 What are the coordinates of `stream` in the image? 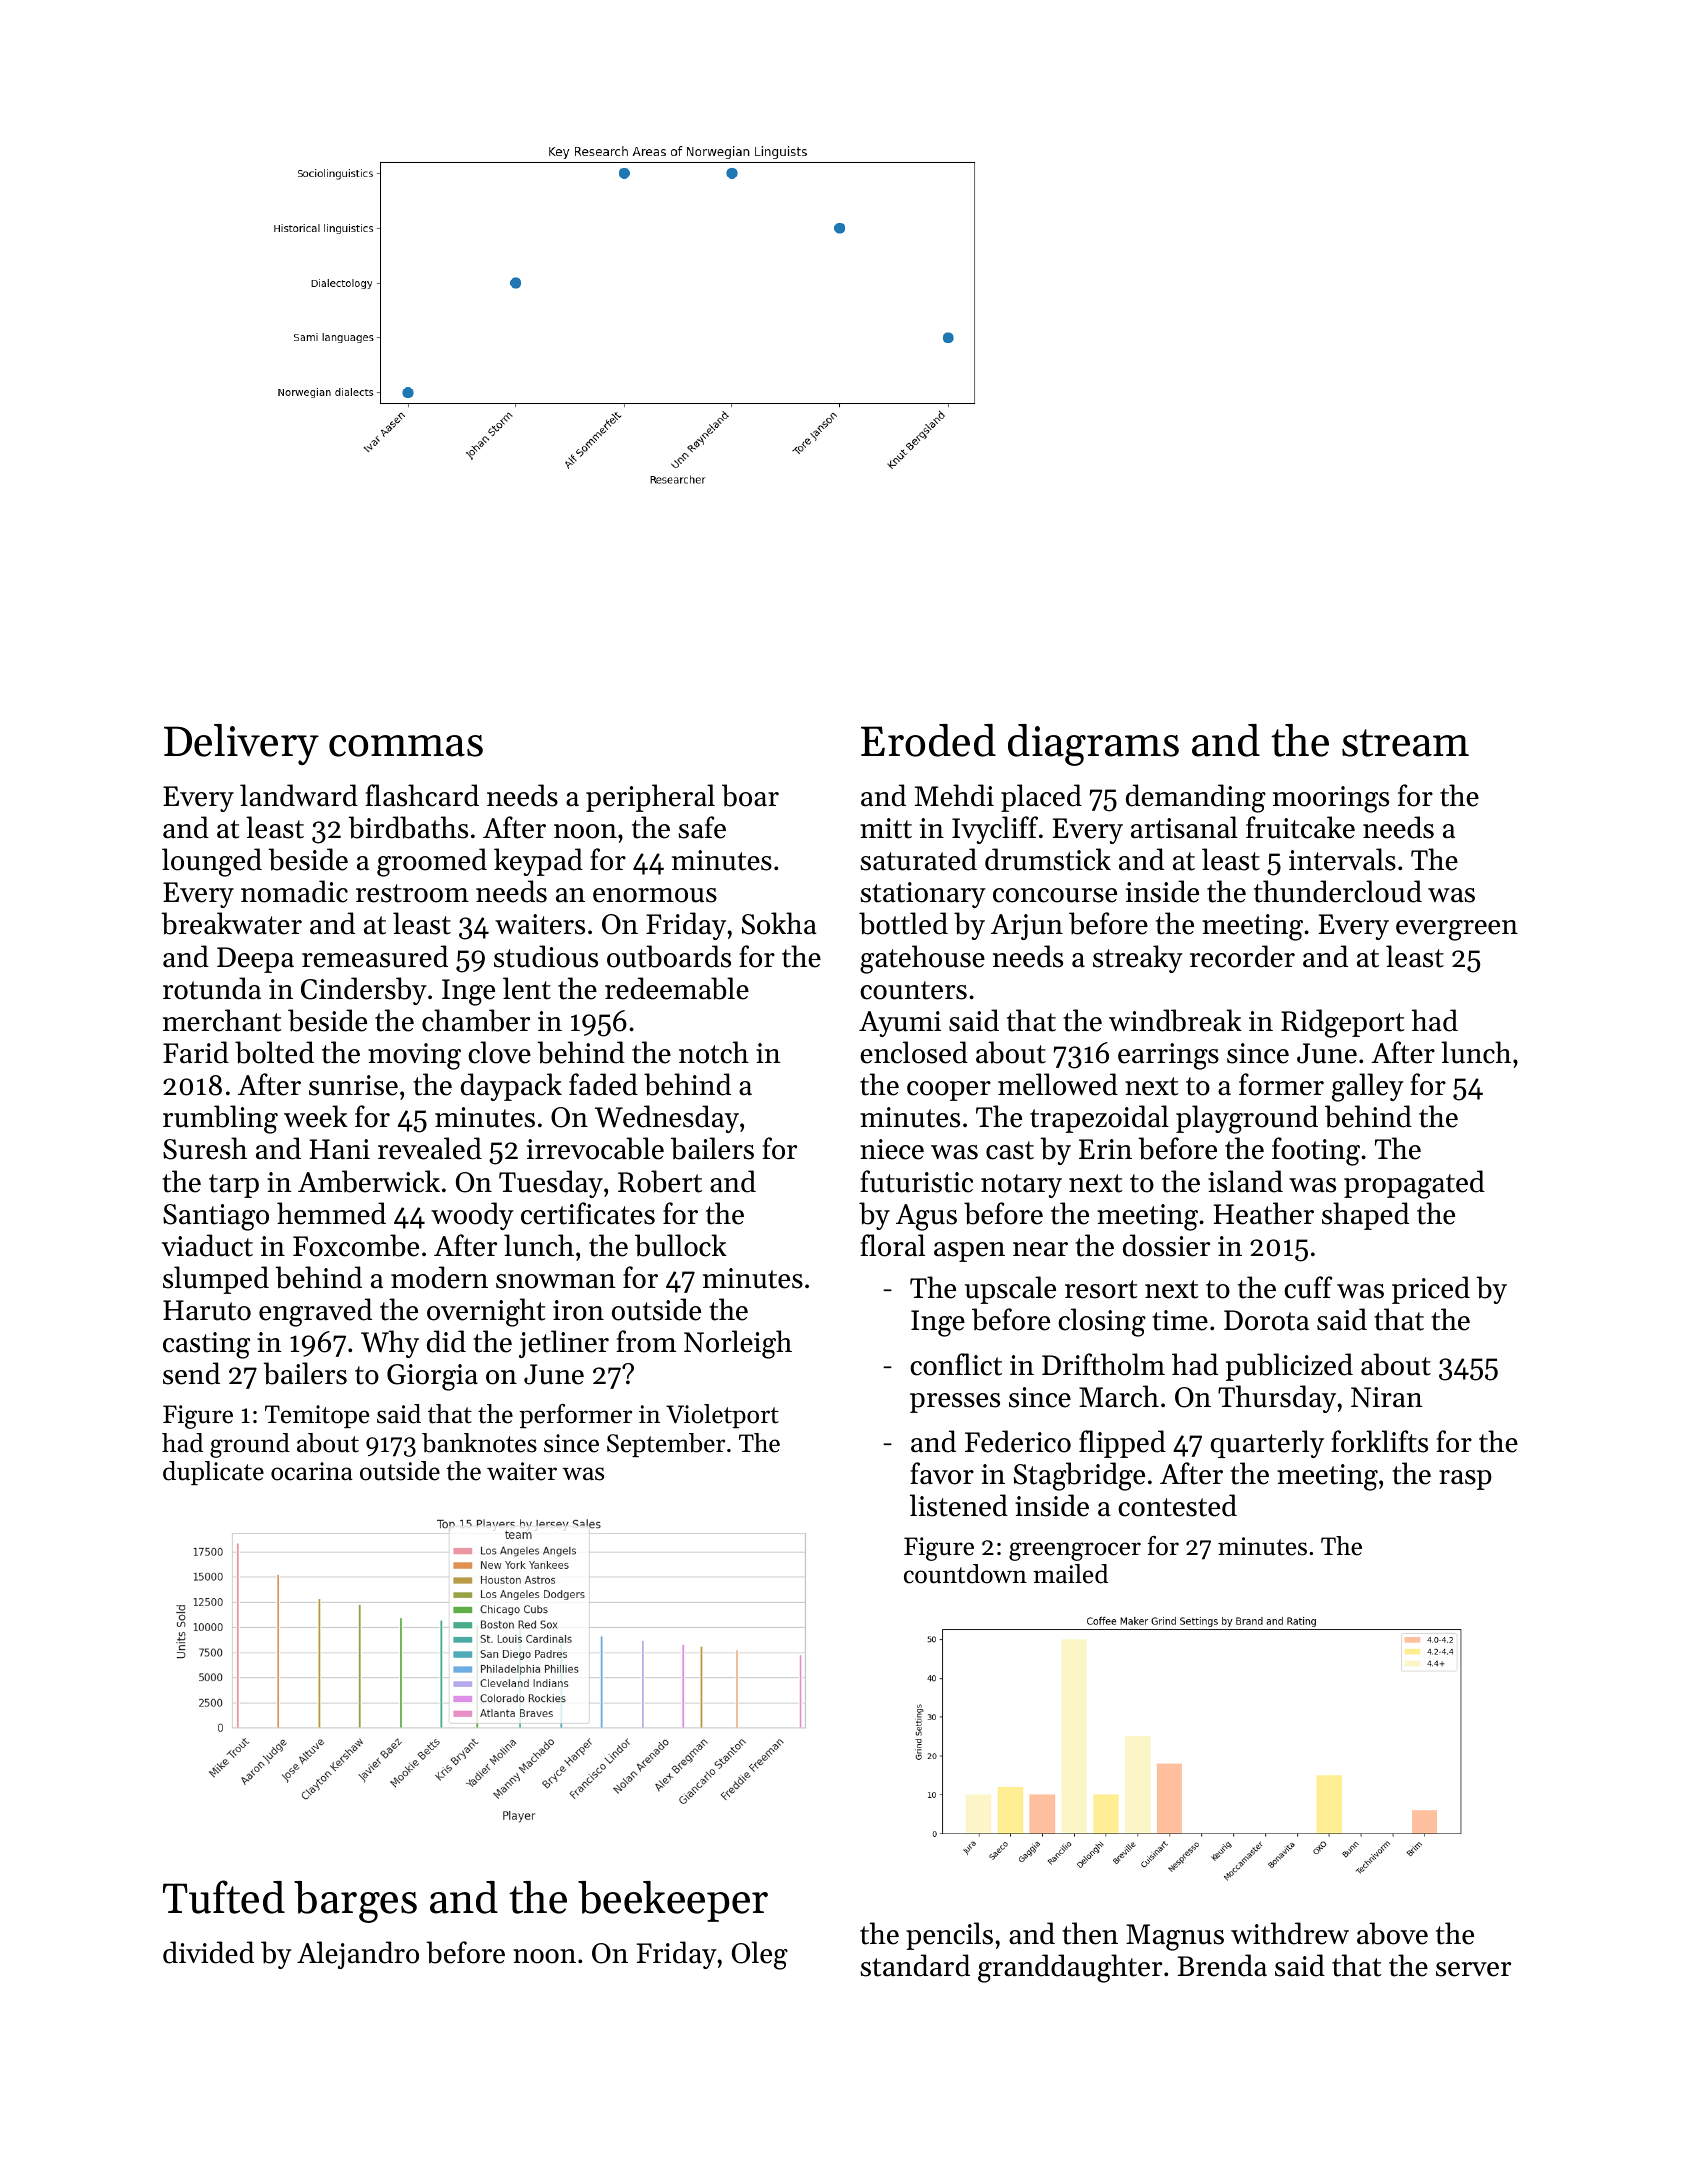 It's located at (1405, 743).
